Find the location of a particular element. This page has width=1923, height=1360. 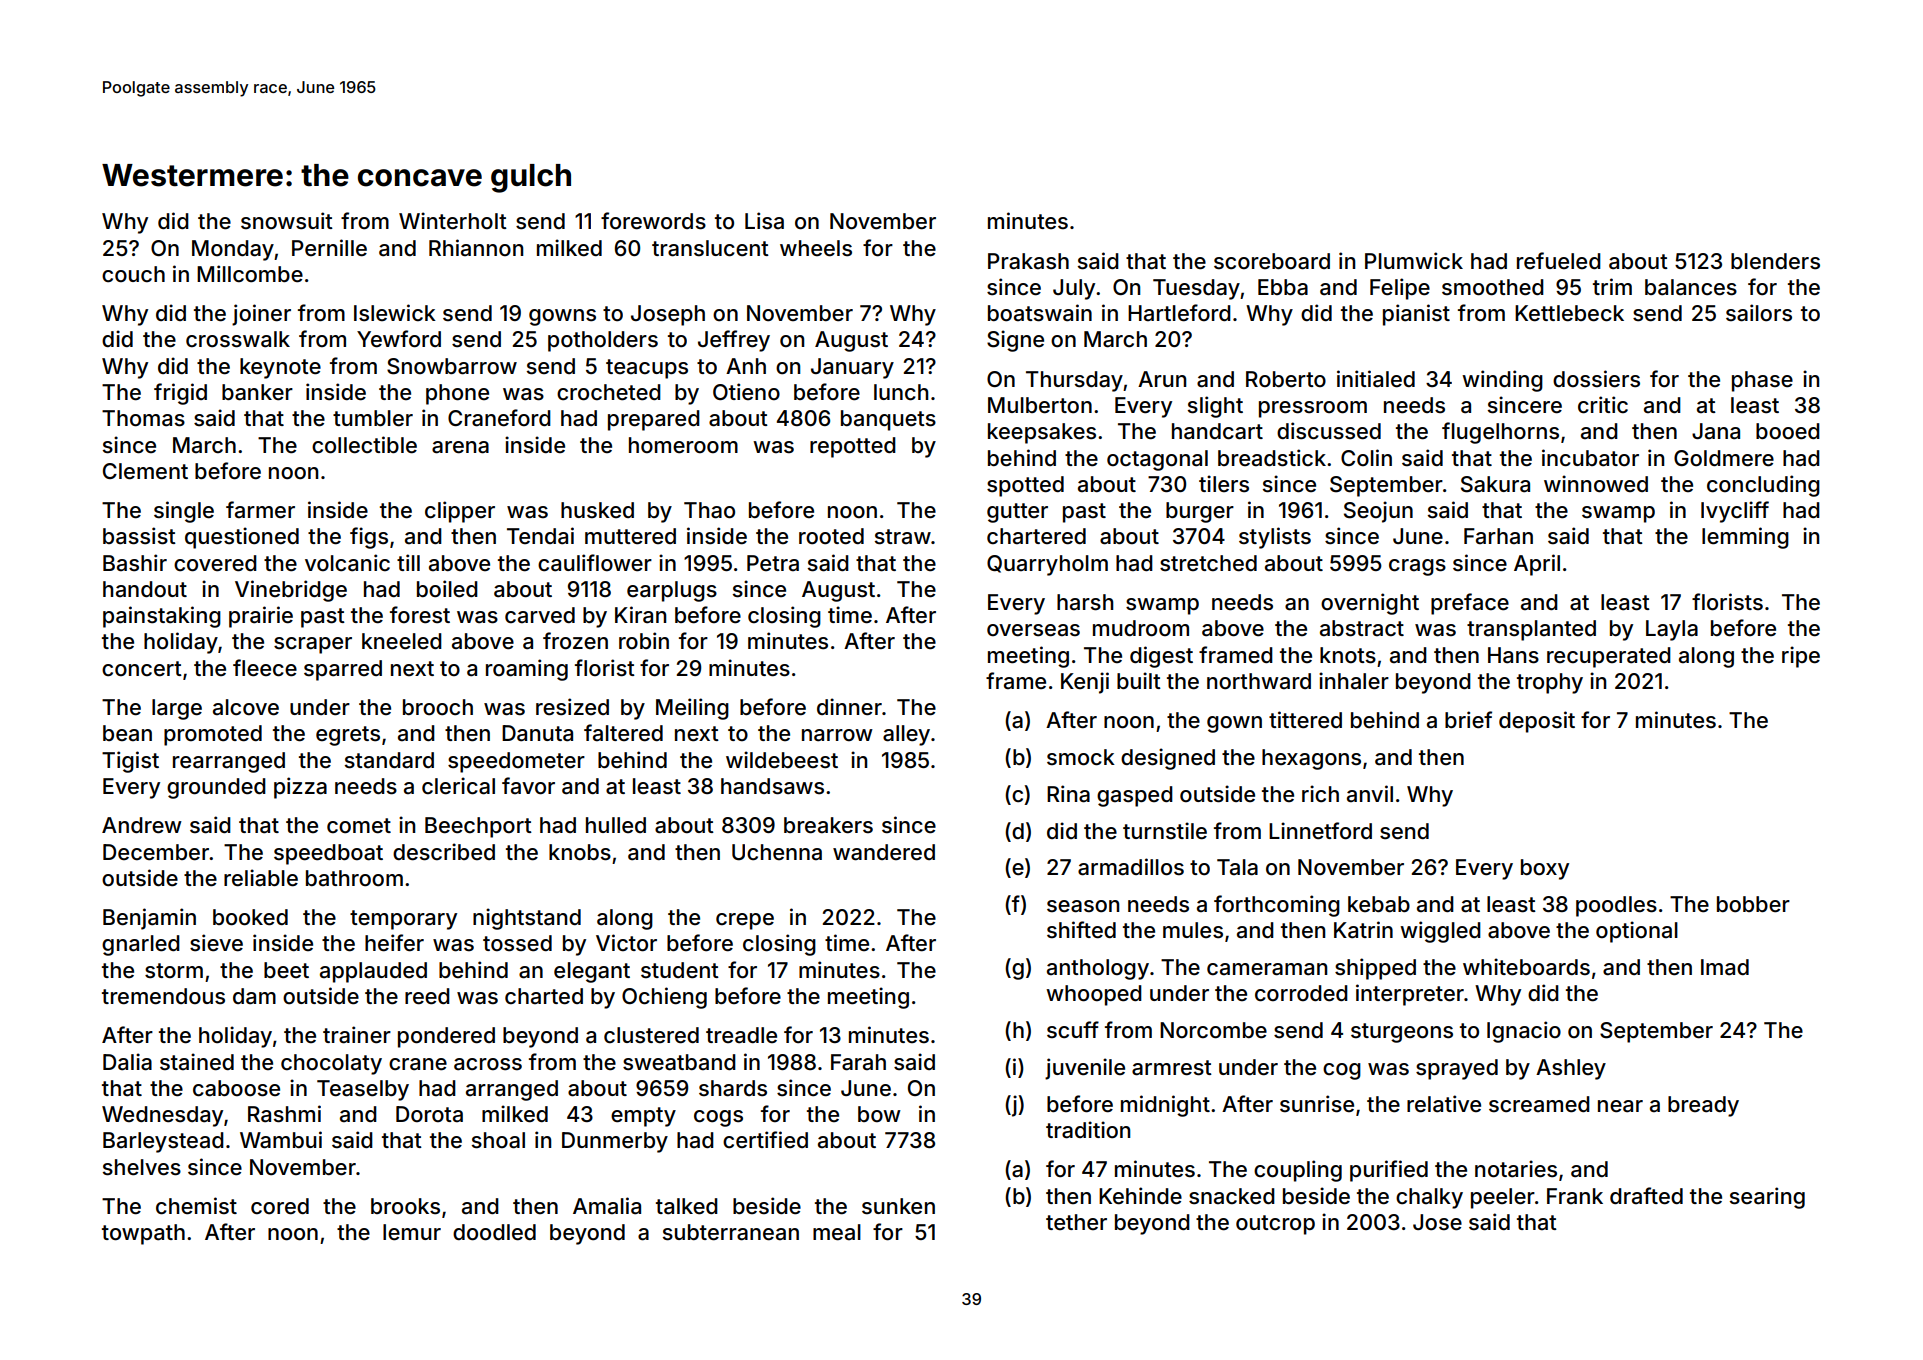

subterranean is located at coordinates (731, 1232).
